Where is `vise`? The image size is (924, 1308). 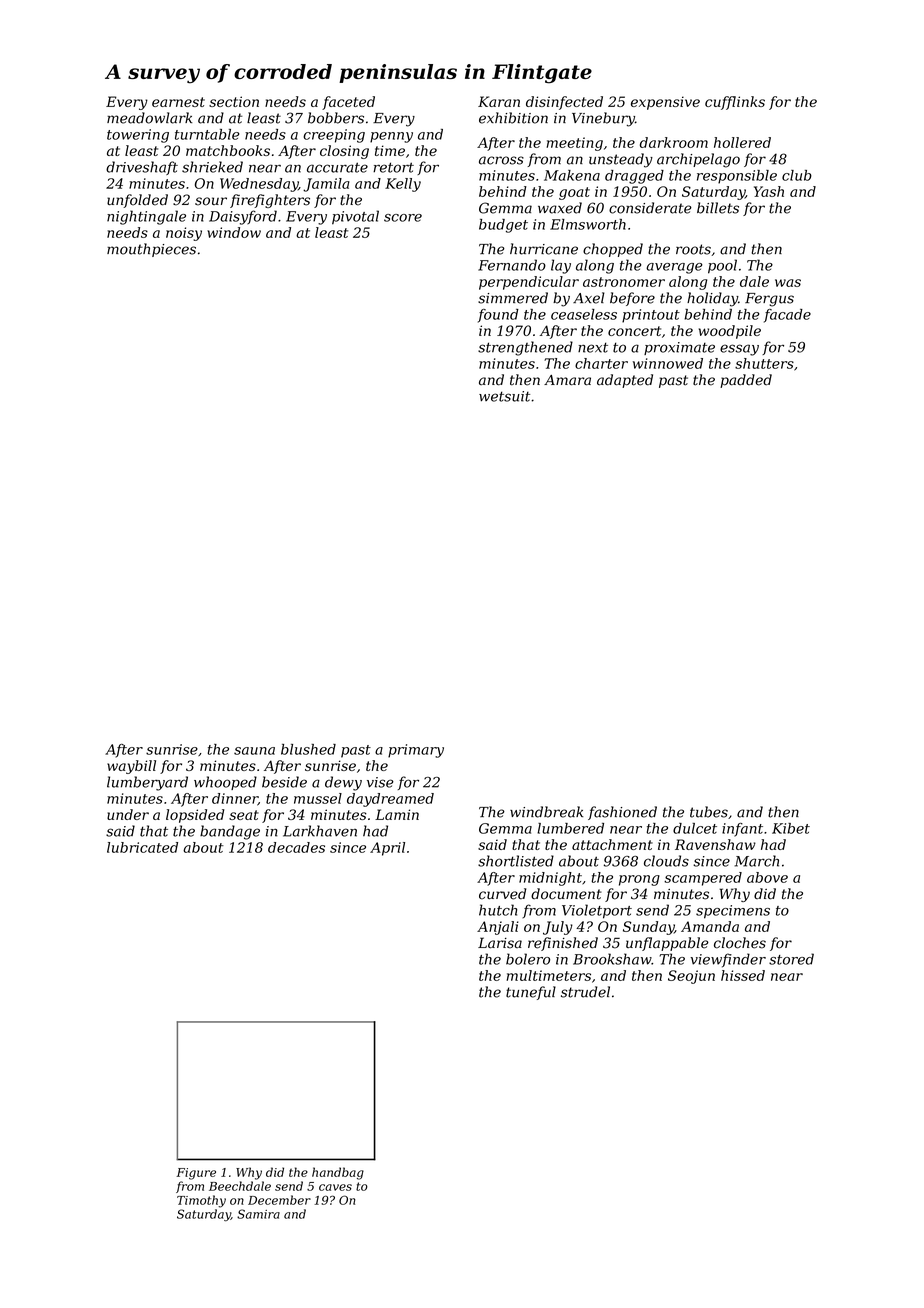
vise is located at coordinates (380, 782).
